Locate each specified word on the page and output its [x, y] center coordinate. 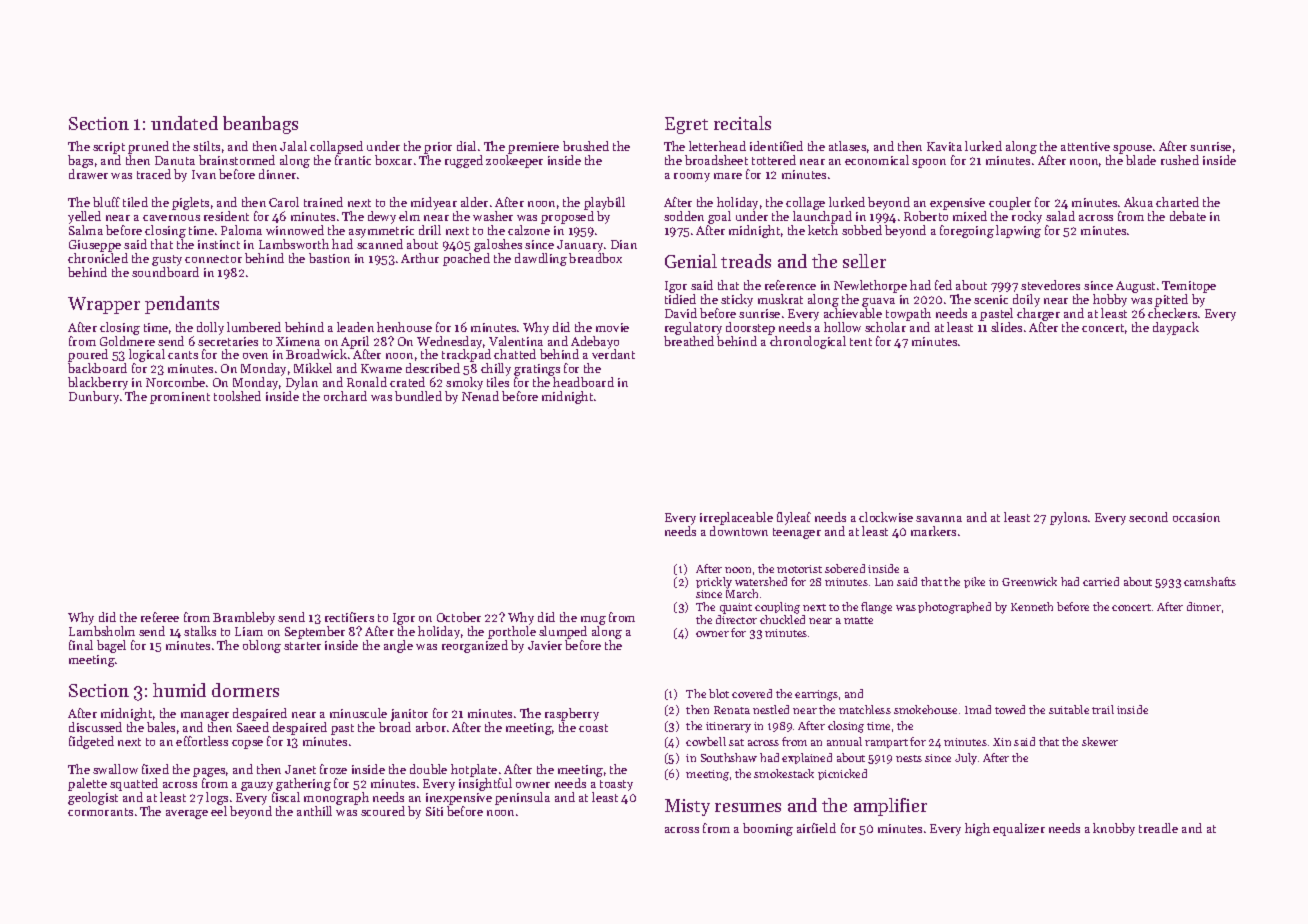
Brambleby [244, 618]
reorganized [475, 646]
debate [1188, 216]
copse [247, 744]
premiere [533, 148]
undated [184, 123]
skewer [1100, 741]
